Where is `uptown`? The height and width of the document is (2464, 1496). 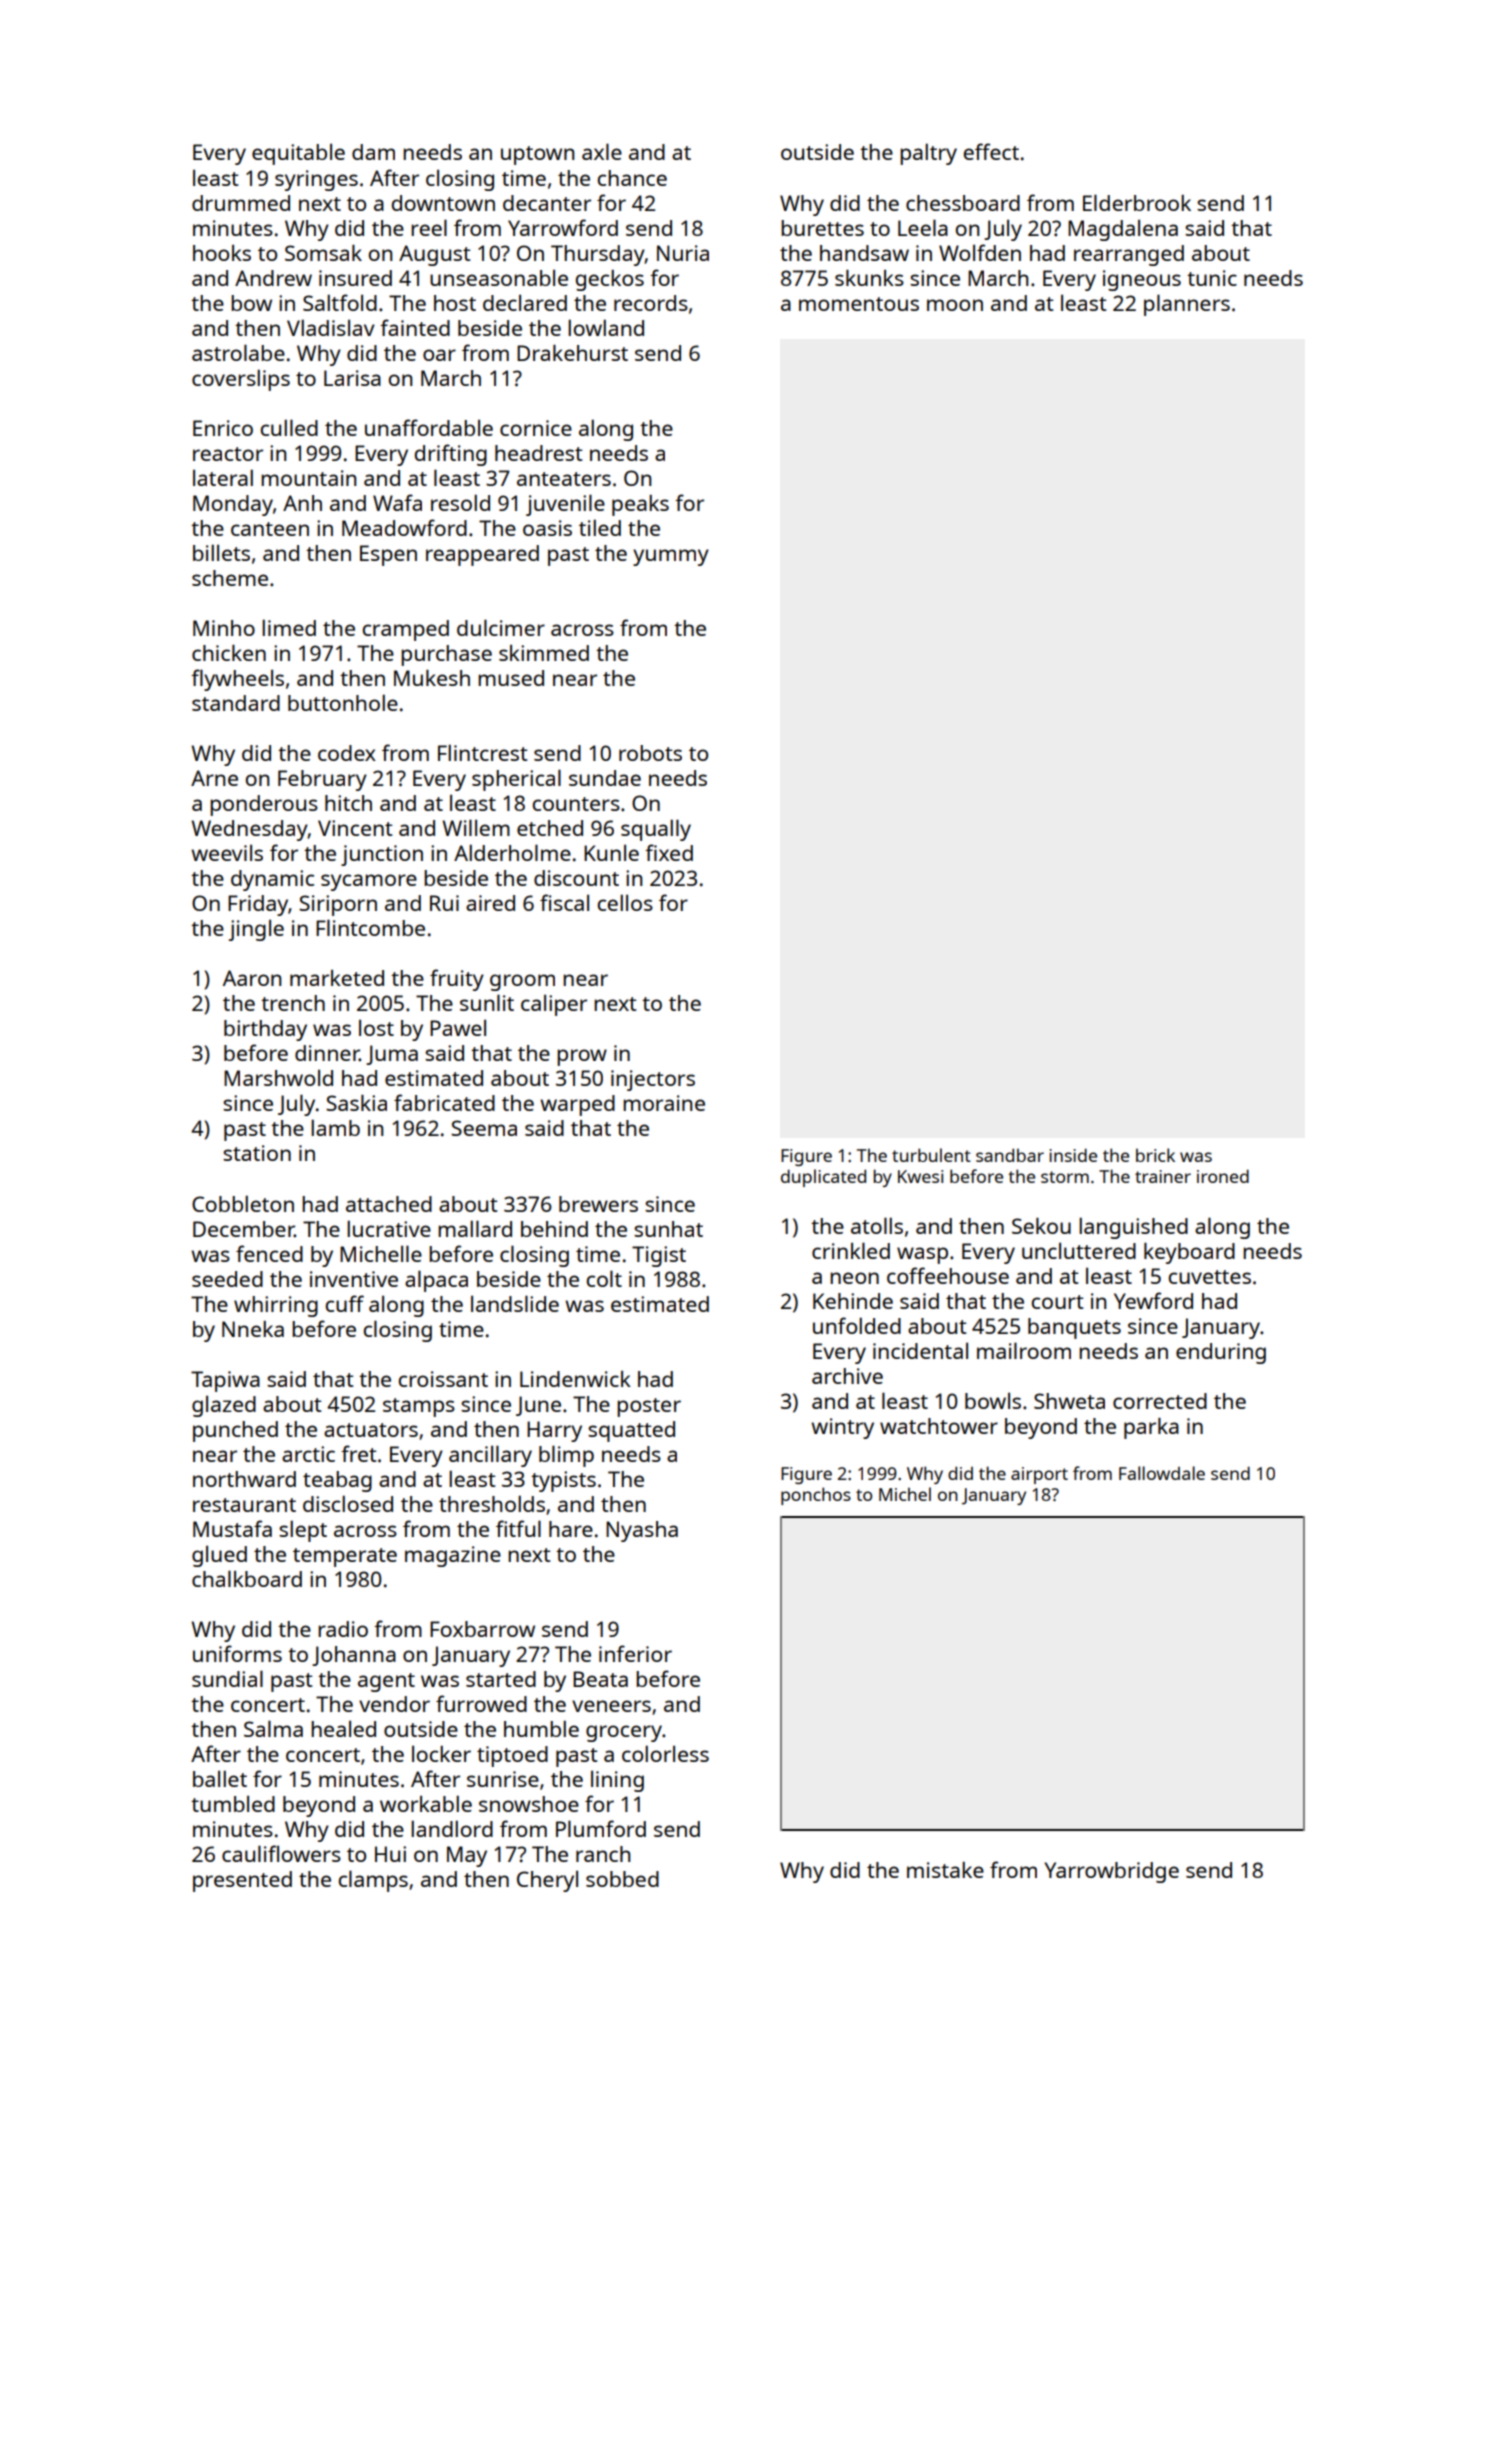
uptown is located at coordinates (537, 155).
